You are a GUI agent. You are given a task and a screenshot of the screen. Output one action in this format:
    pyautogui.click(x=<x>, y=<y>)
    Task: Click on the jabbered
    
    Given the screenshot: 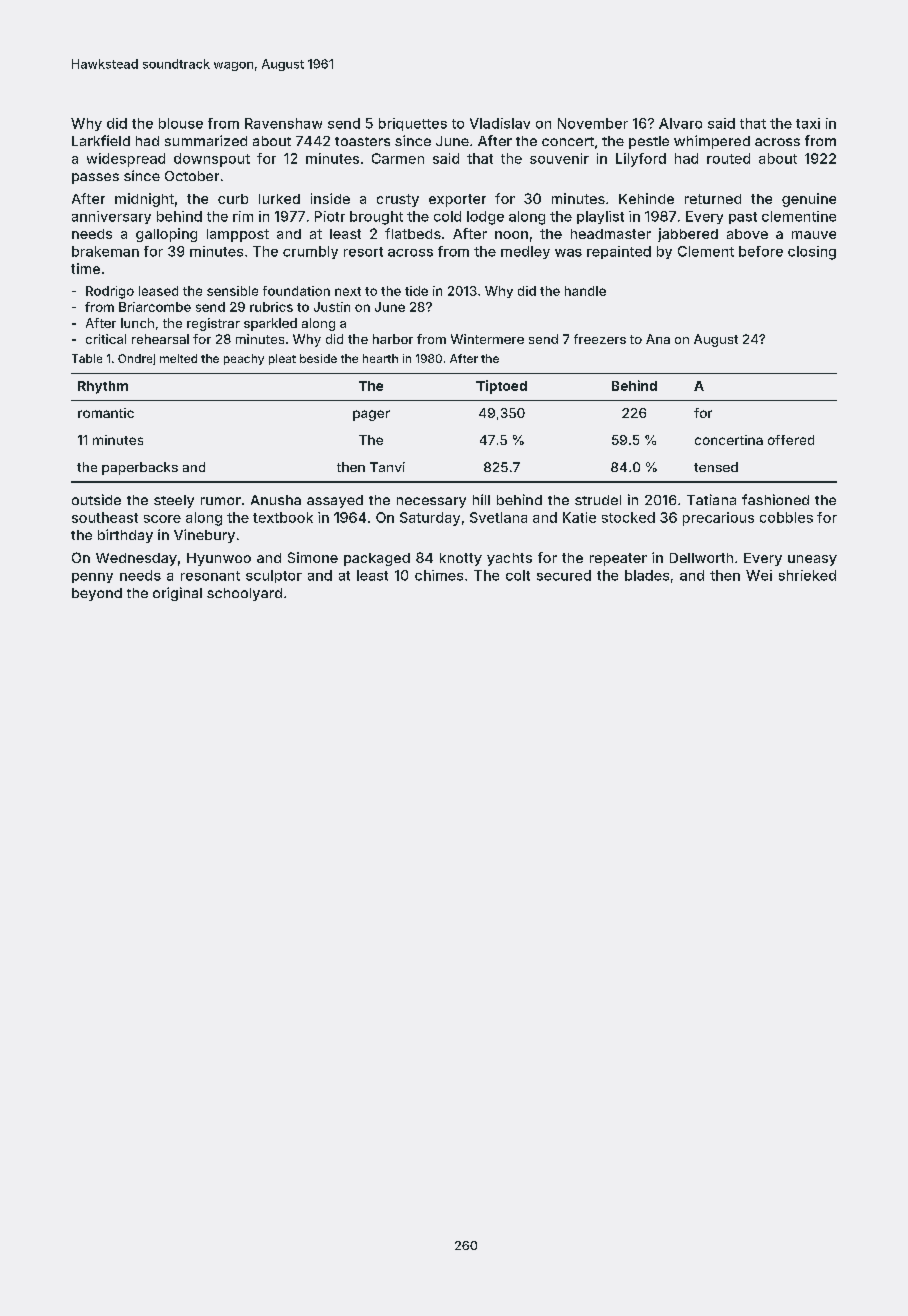 What is the action you would take?
    pyautogui.click(x=688, y=235)
